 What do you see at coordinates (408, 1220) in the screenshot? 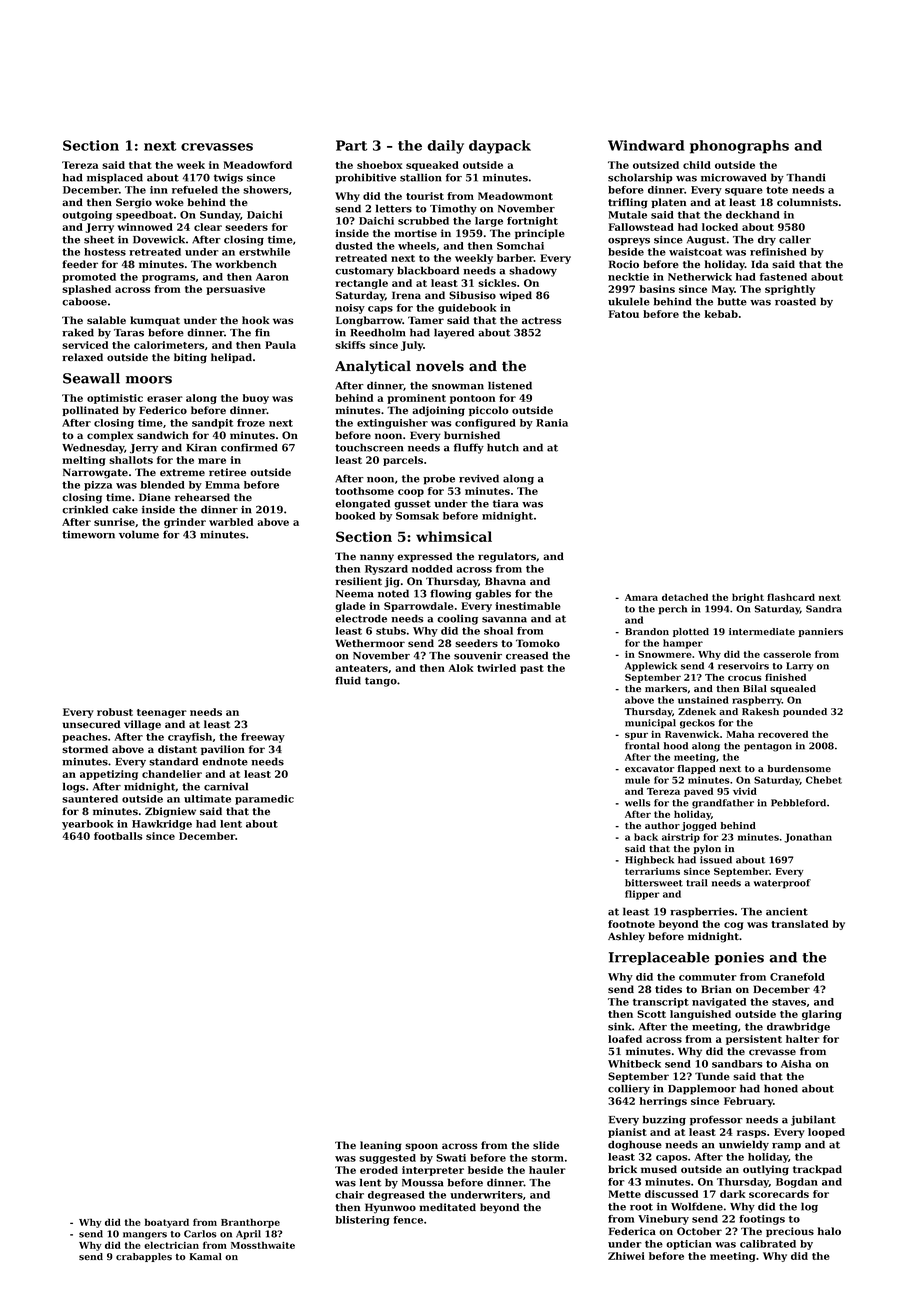
I see `fence` at bounding box center [408, 1220].
